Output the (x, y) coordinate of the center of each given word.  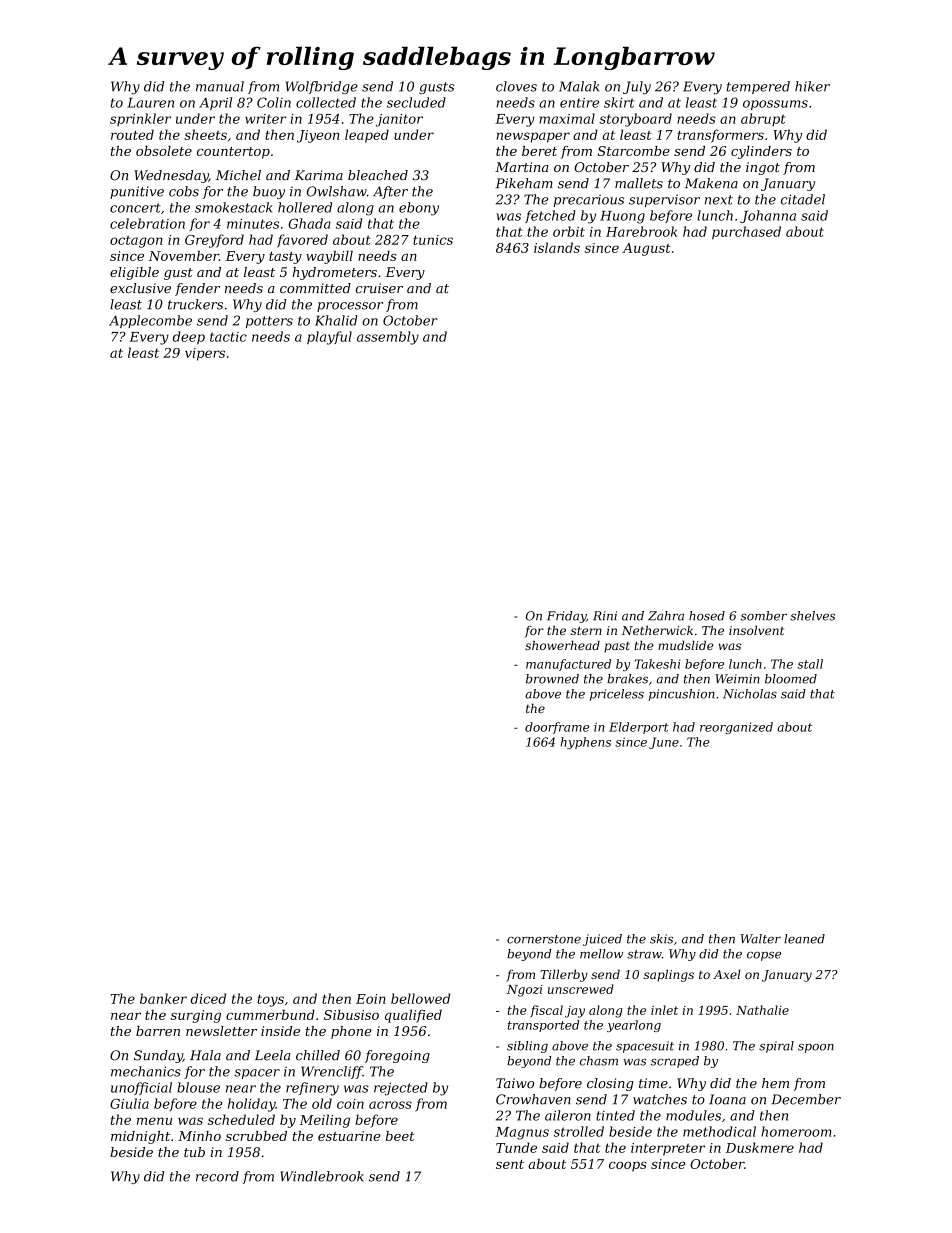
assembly (388, 338)
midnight (140, 1137)
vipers (205, 354)
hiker (812, 86)
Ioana (727, 1099)
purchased (746, 233)
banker (163, 998)
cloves (516, 86)
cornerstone (544, 939)
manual (220, 86)
